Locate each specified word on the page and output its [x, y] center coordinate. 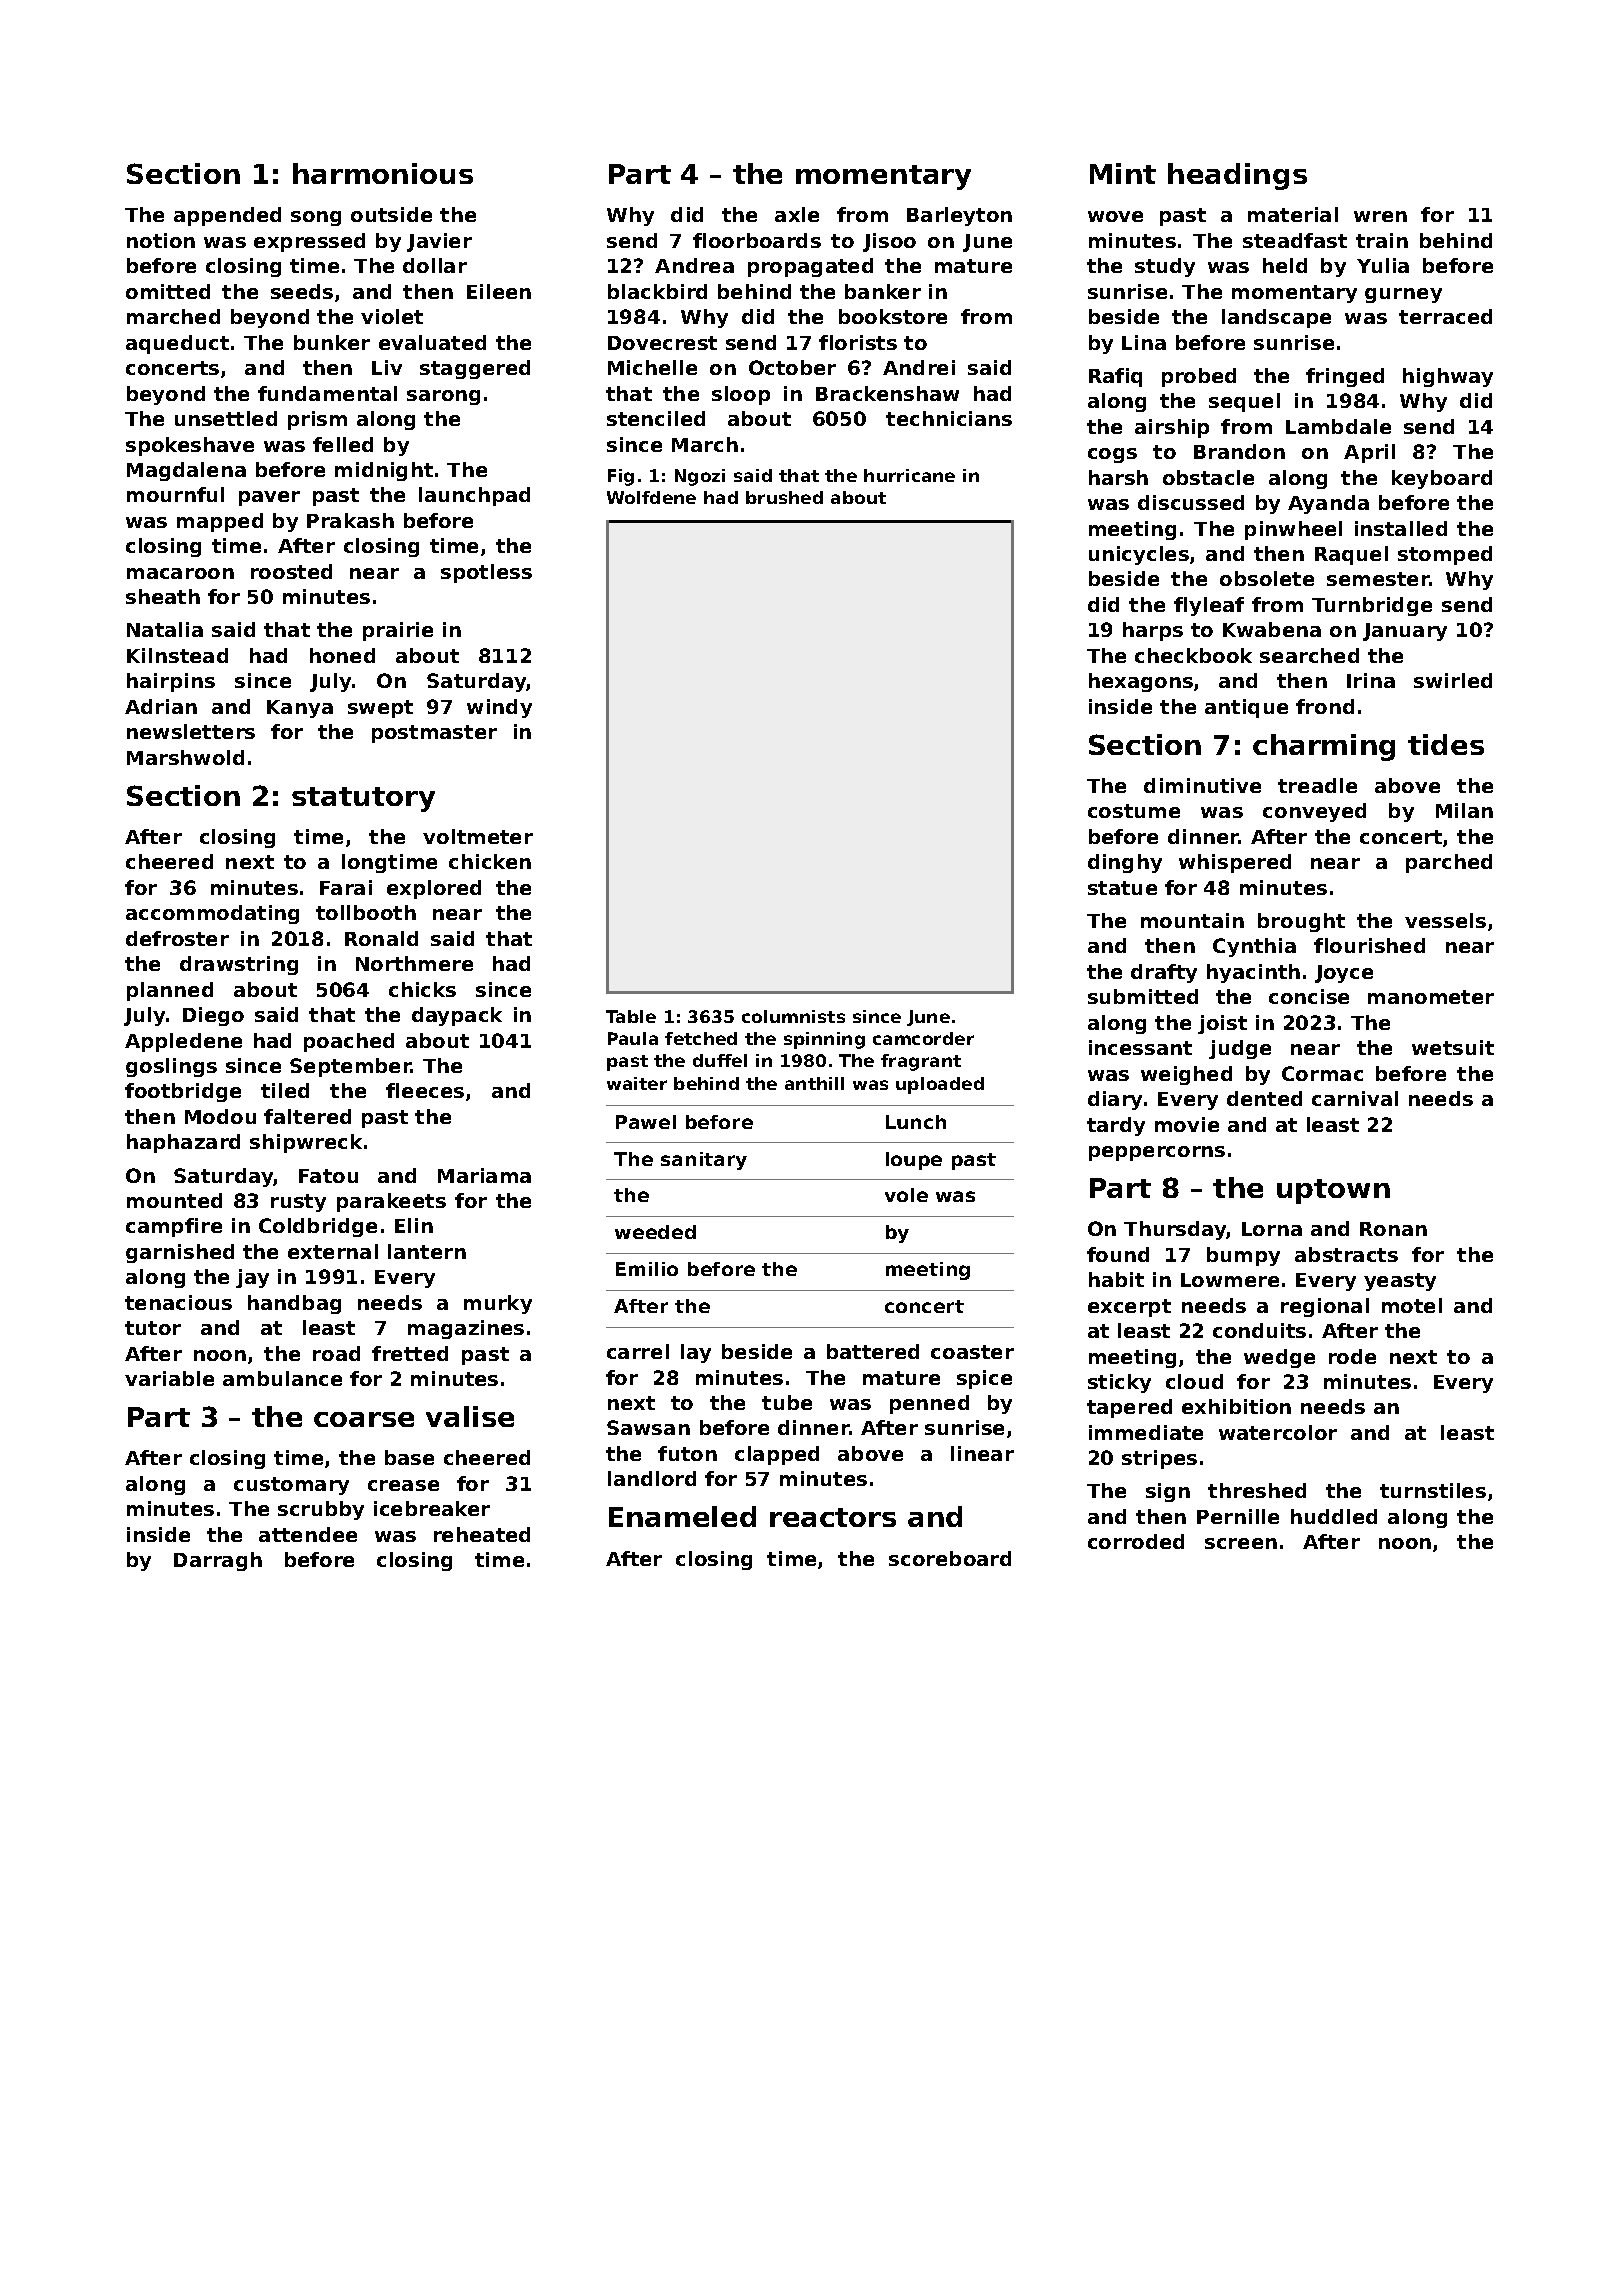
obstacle [1208, 477]
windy [499, 708]
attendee [308, 1534]
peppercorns [1157, 1153]
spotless [486, 573]
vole [906, 1195]
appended [227, 216]
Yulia [1383, 265]
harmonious [383, 173]
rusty [298, 1203]
